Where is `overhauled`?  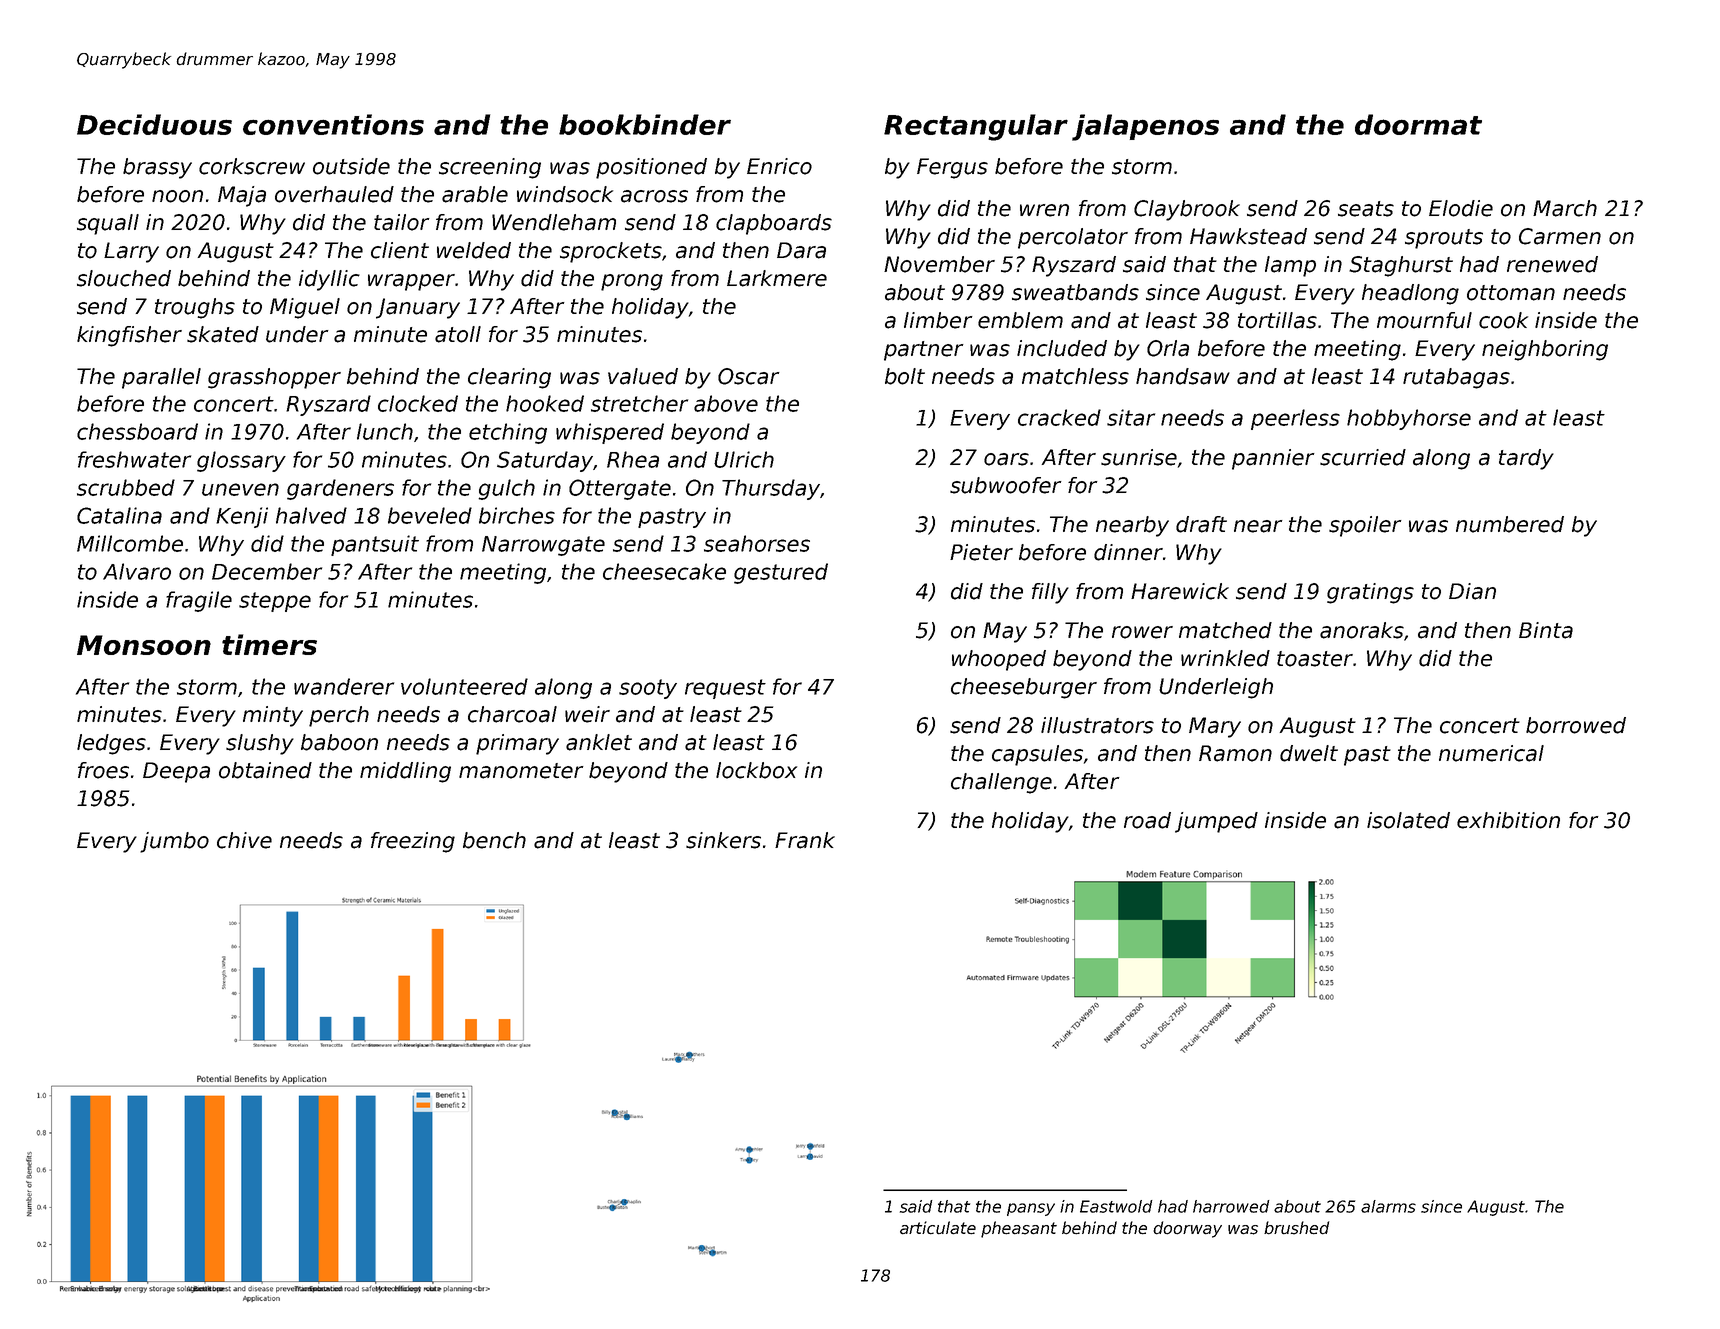
overhauled is located at coordinates (334, 194).
